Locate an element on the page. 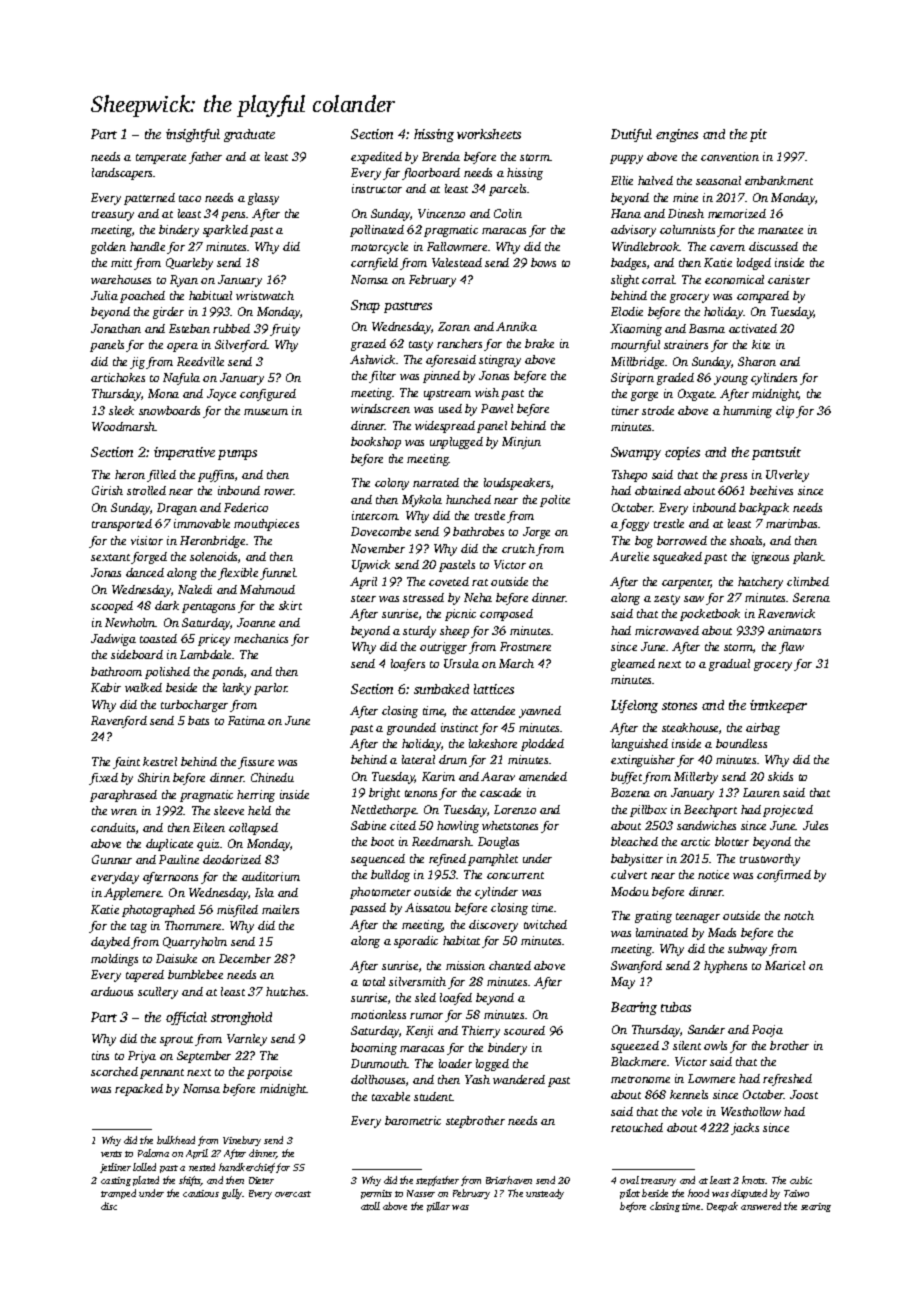 Image resolution: width=924 pixels, height=1308 pixels. gradual is located at coordinates (729, 665).
